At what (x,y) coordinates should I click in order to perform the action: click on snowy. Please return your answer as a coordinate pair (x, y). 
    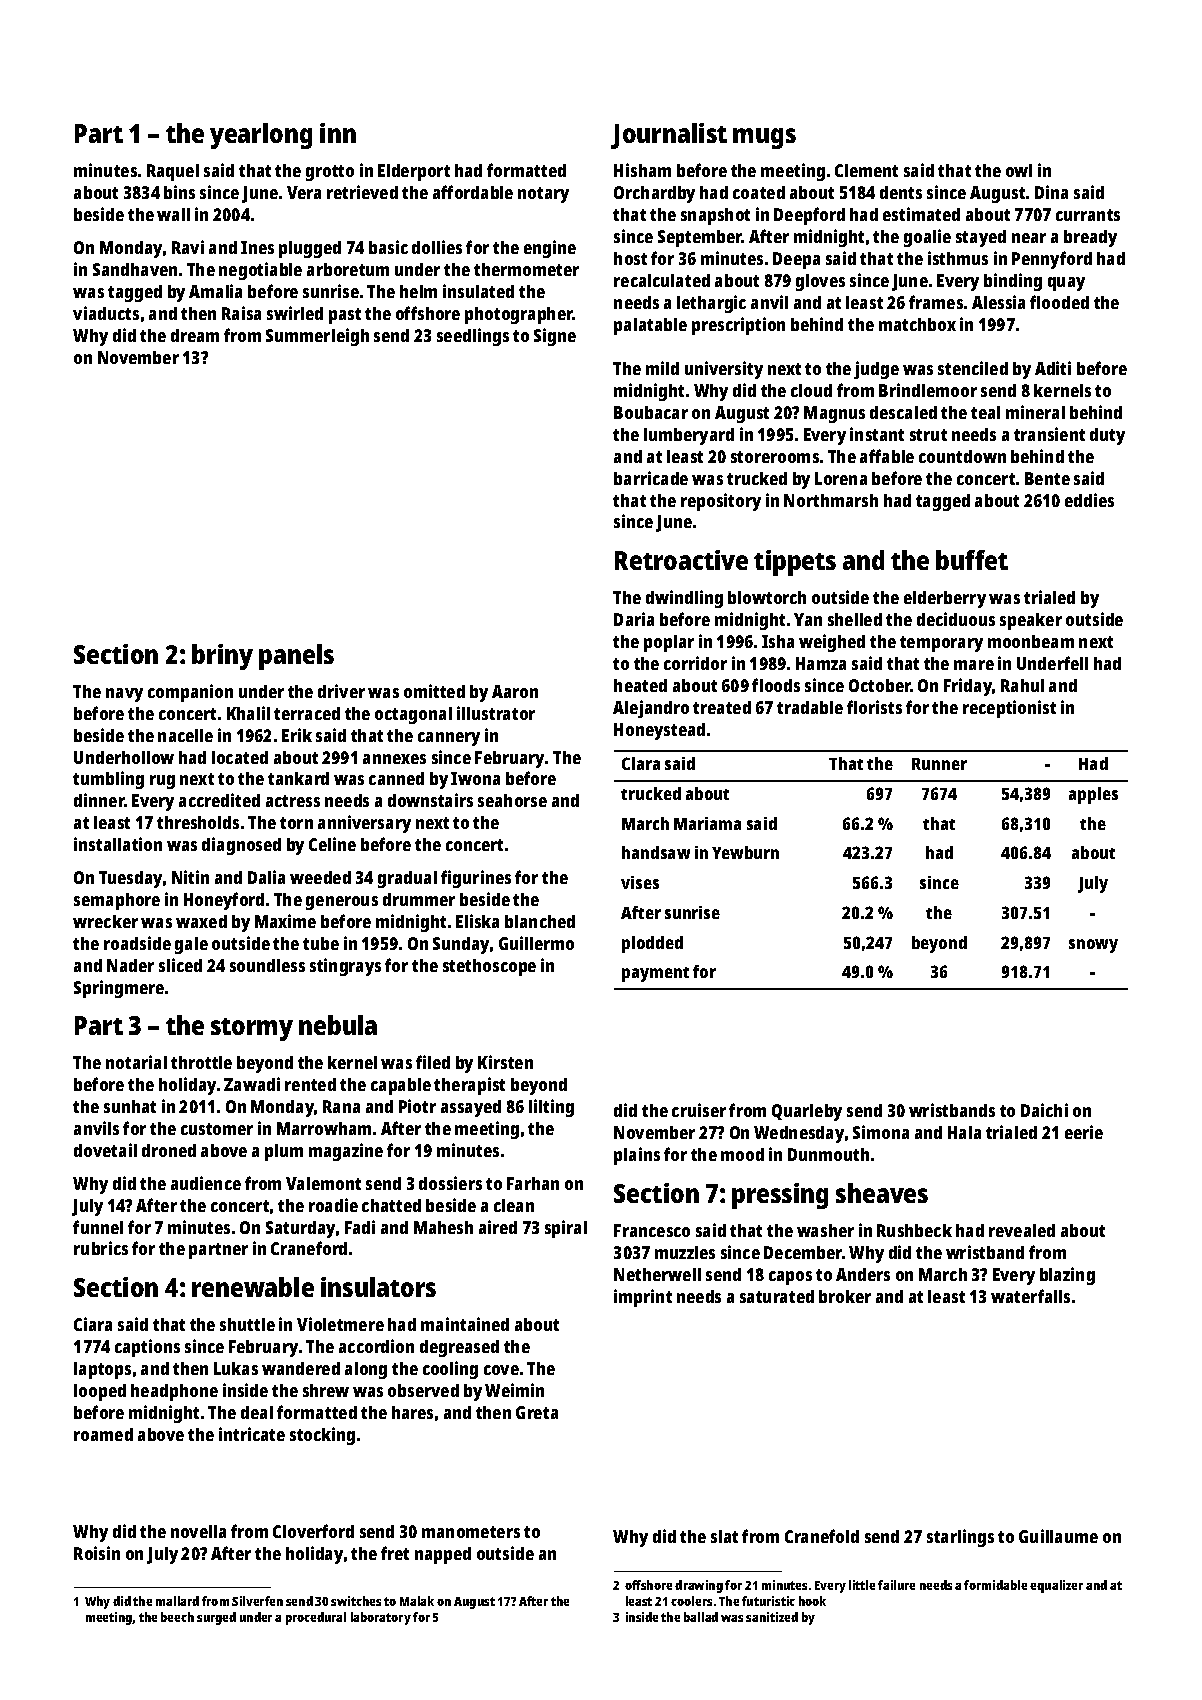
    Looking at the image, I should click on (1093, 946).
